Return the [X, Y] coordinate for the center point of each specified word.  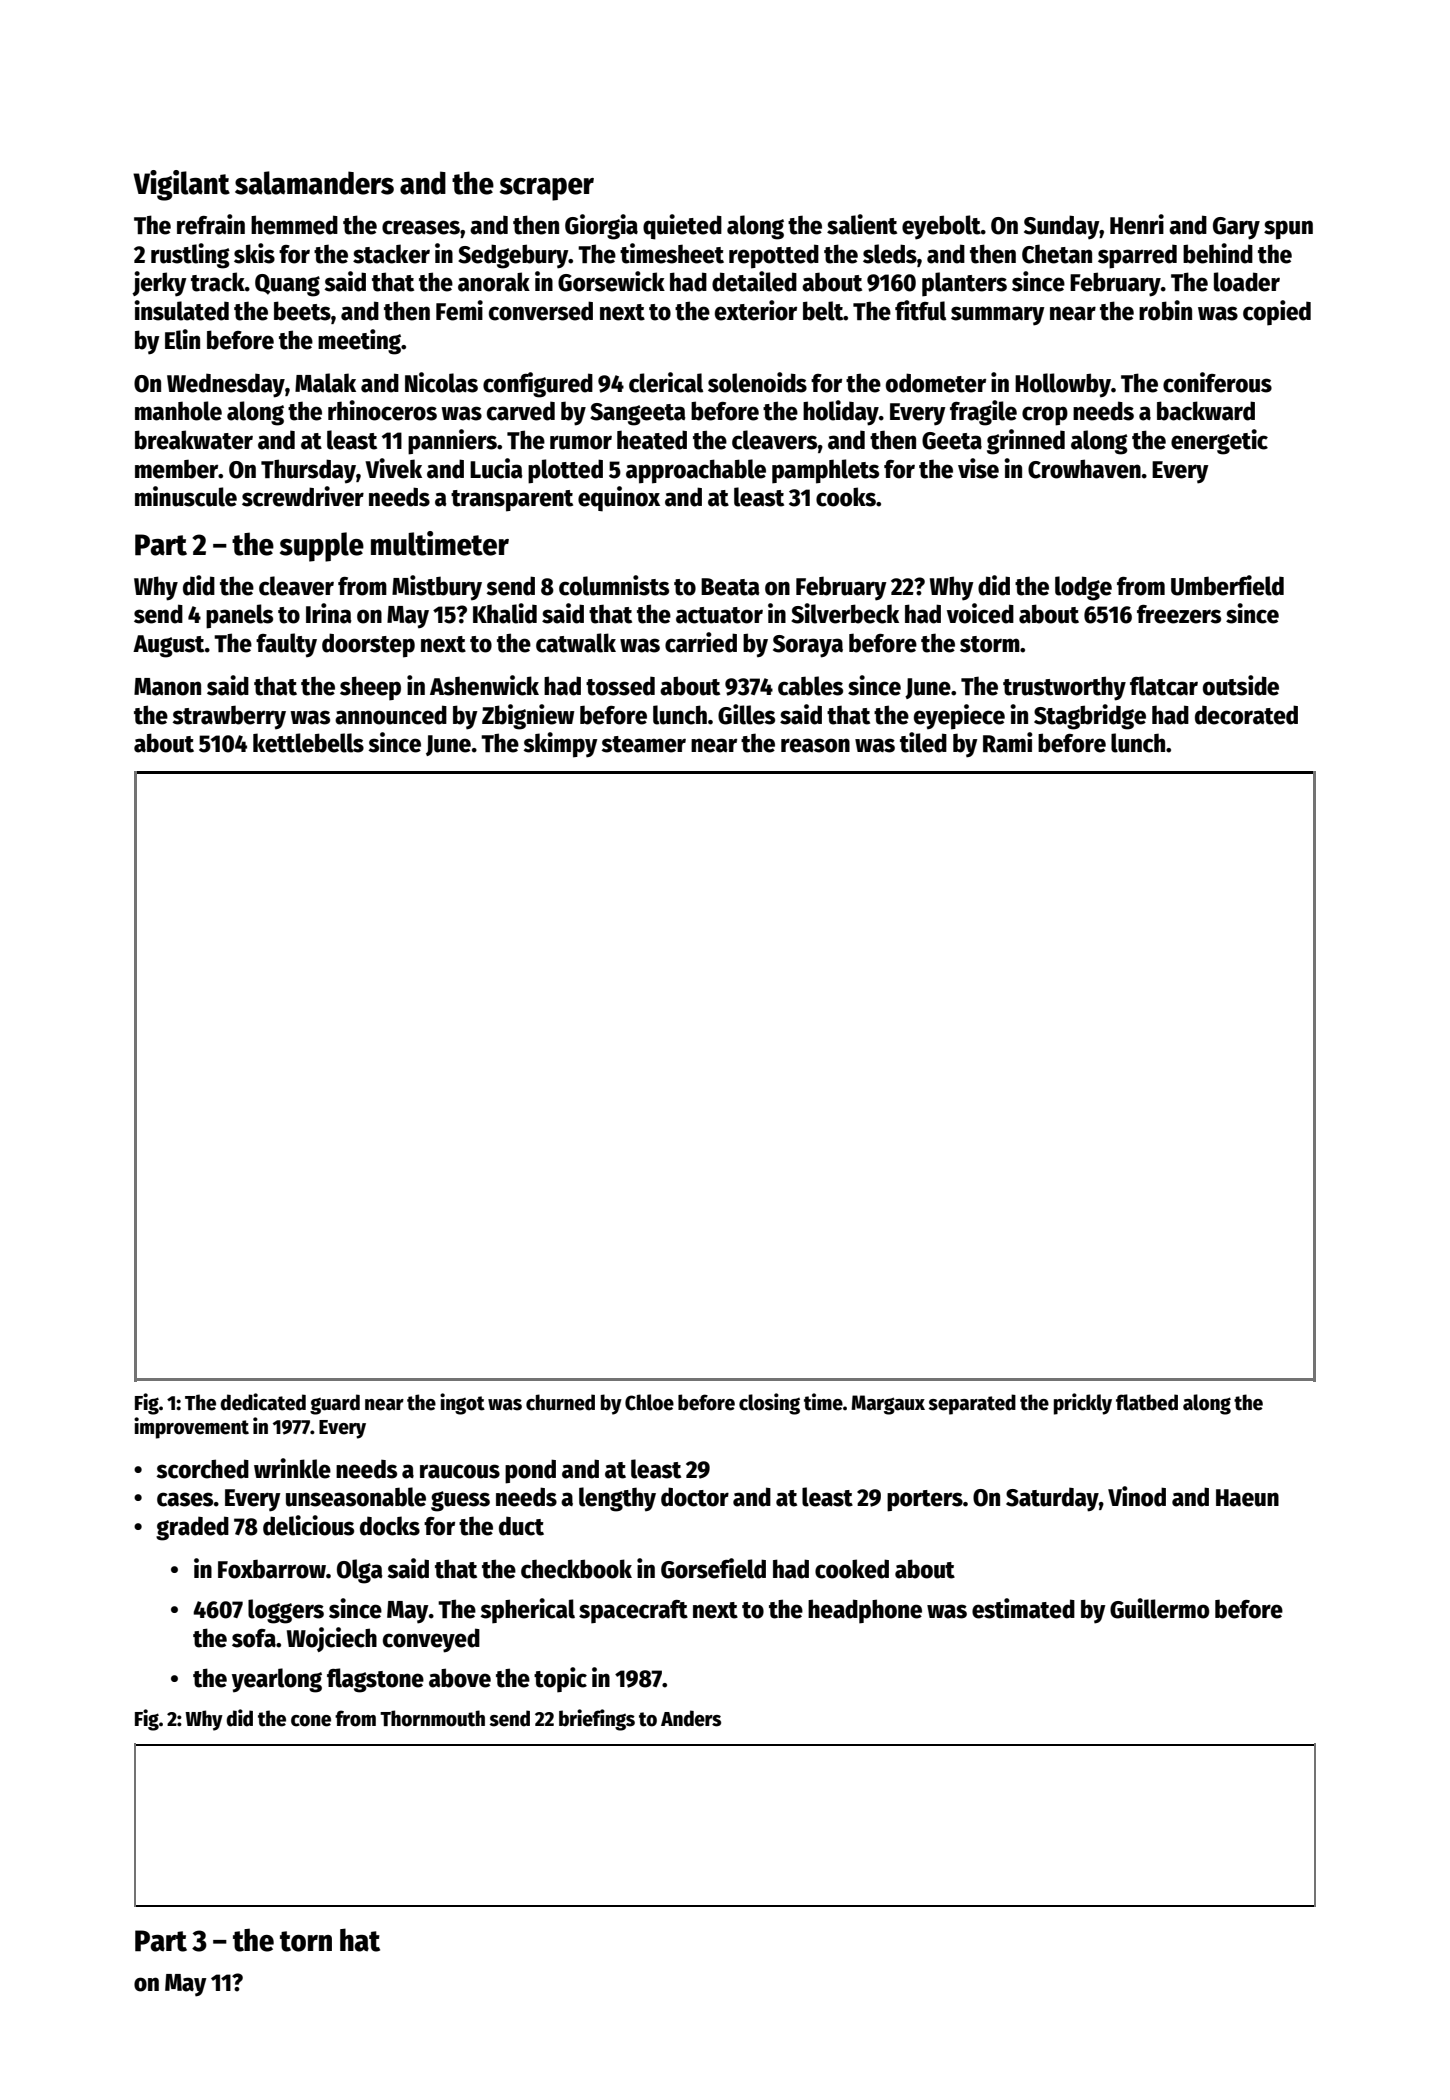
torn [306, 1941]
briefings [597, 1720]
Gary [1236, 228]
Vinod [1137, 1496]
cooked [852, 1569]
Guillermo [1159, 1608]
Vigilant [181, 185]
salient [862, 224]
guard [335, 1404]
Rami [1008, 742]
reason [815, 745]
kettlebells [308, 743]
